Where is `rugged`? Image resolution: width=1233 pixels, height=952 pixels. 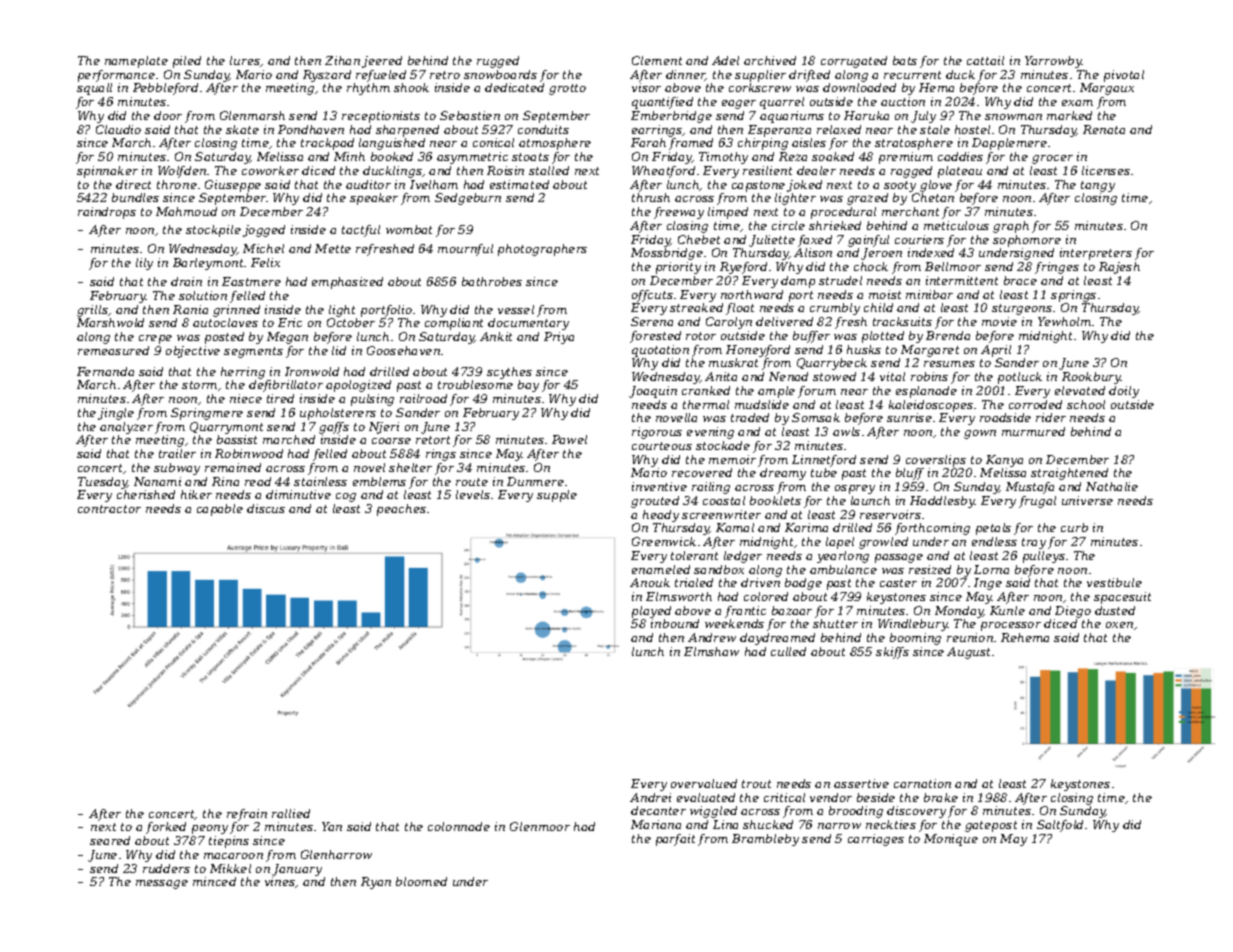
rugged is located at coordinates (498, 62).
